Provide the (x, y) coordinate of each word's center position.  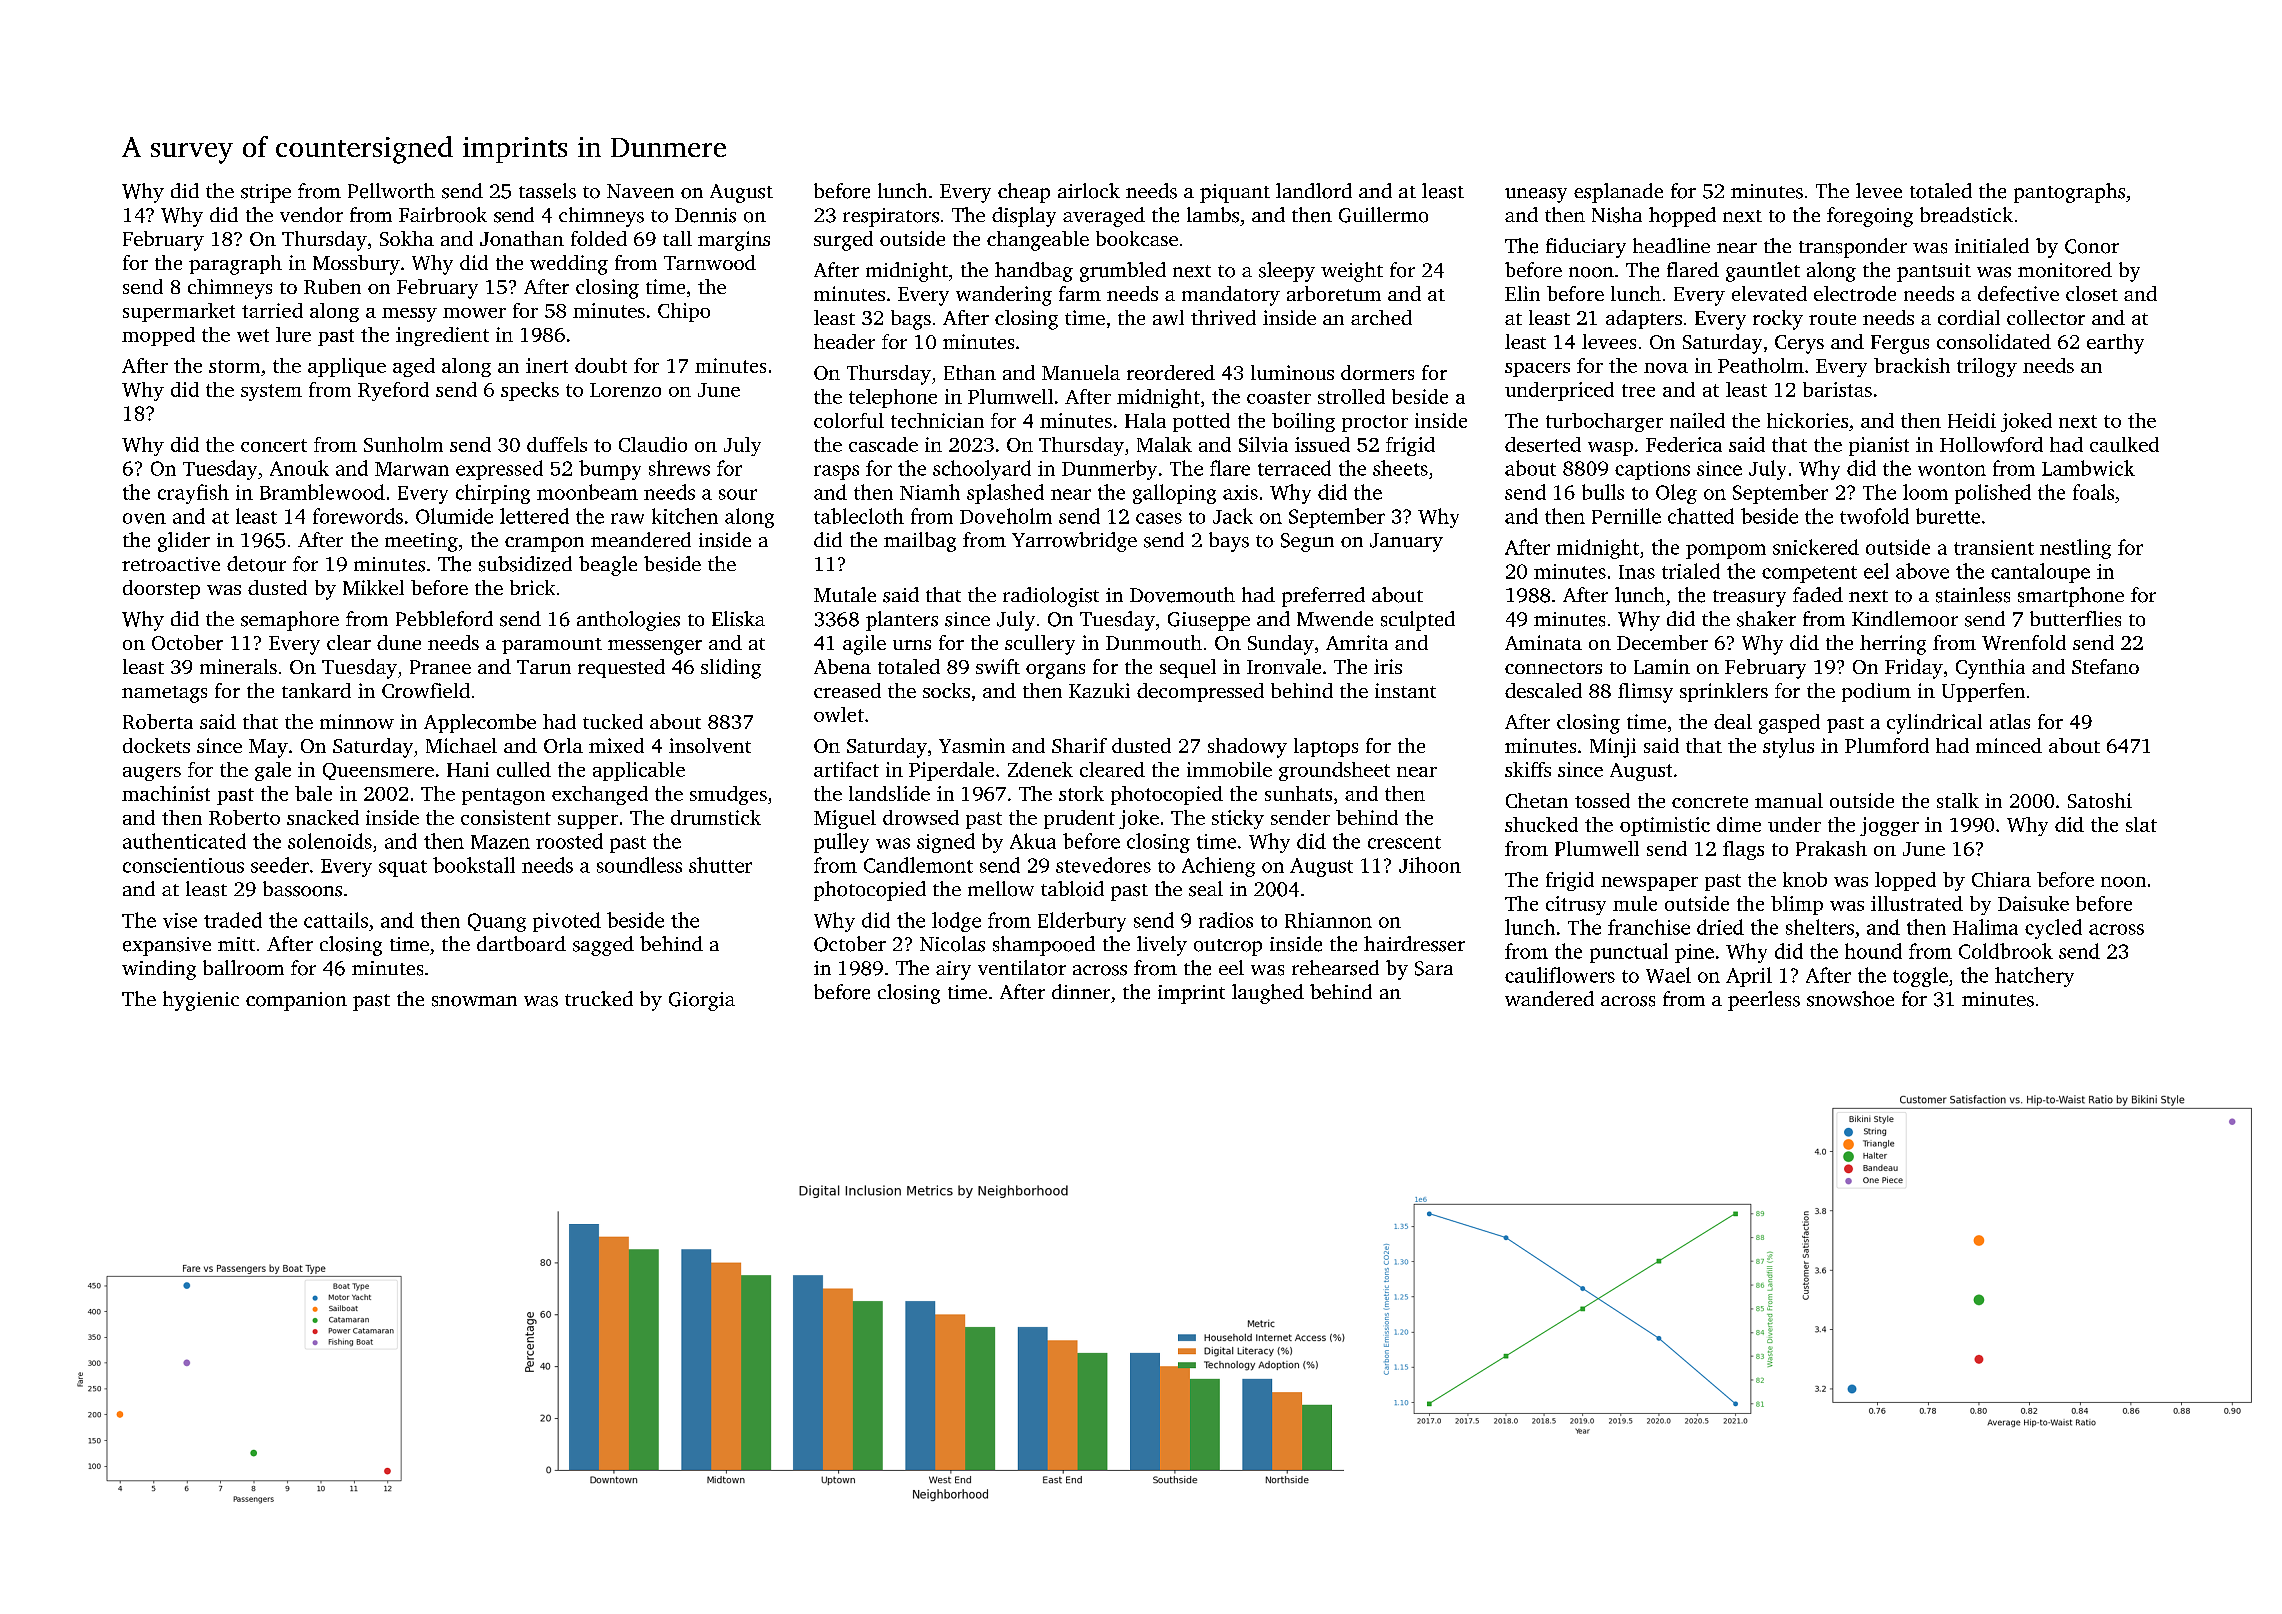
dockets (156, 745)
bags (911, 320)
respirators (891, 217)
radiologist (1051, 597)
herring (1893, 645)
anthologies (628, 621)
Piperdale (951, 771)
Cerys (1799, 344)
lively (1162, 946)
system (271, 392)
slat (2141, 824)
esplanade (1618, 193)
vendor (311, 215)
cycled (2053, 929)
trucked (599, 998)
